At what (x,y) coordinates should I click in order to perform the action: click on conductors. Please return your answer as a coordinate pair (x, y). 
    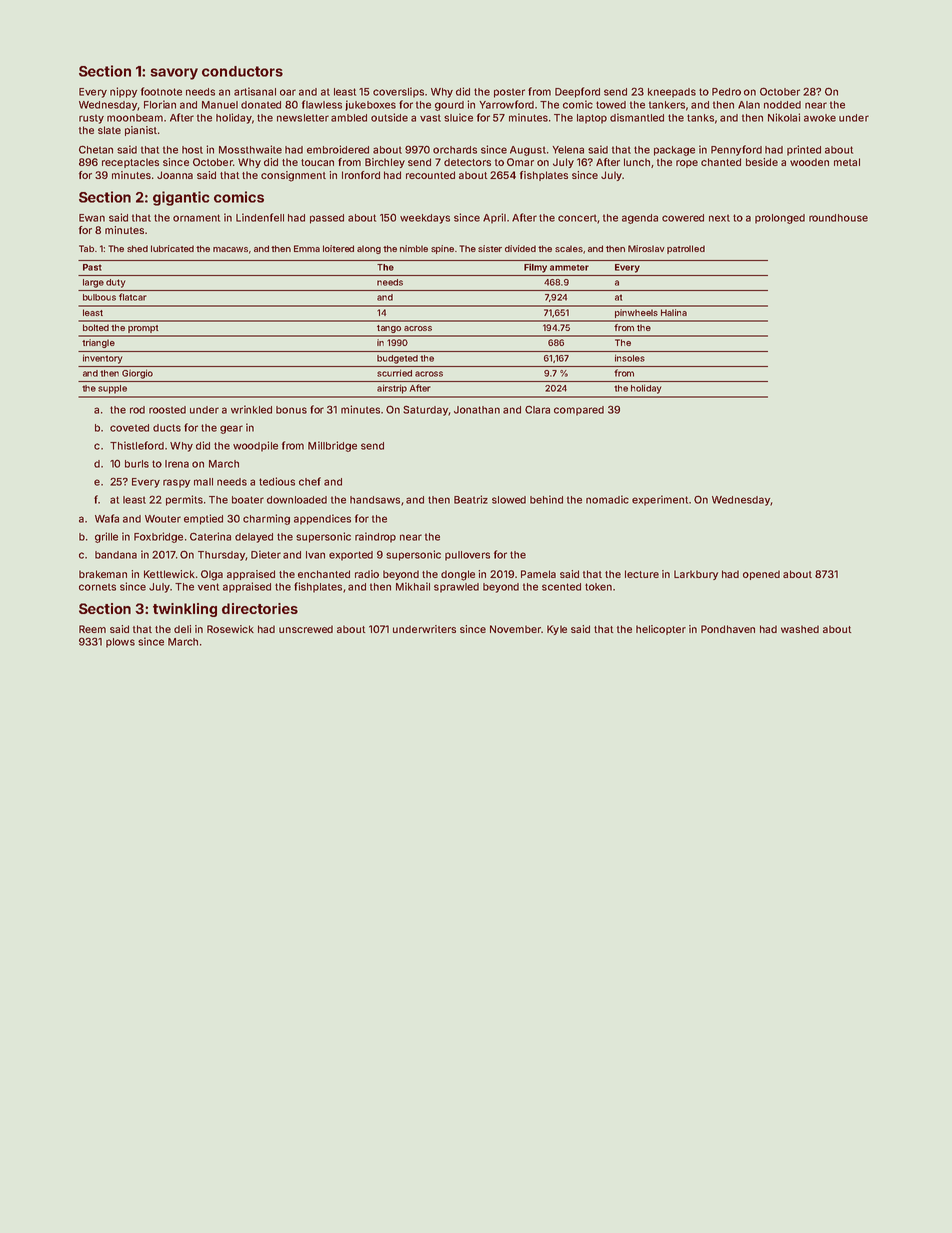
    Looking at the image, I should click on (242, 71).
